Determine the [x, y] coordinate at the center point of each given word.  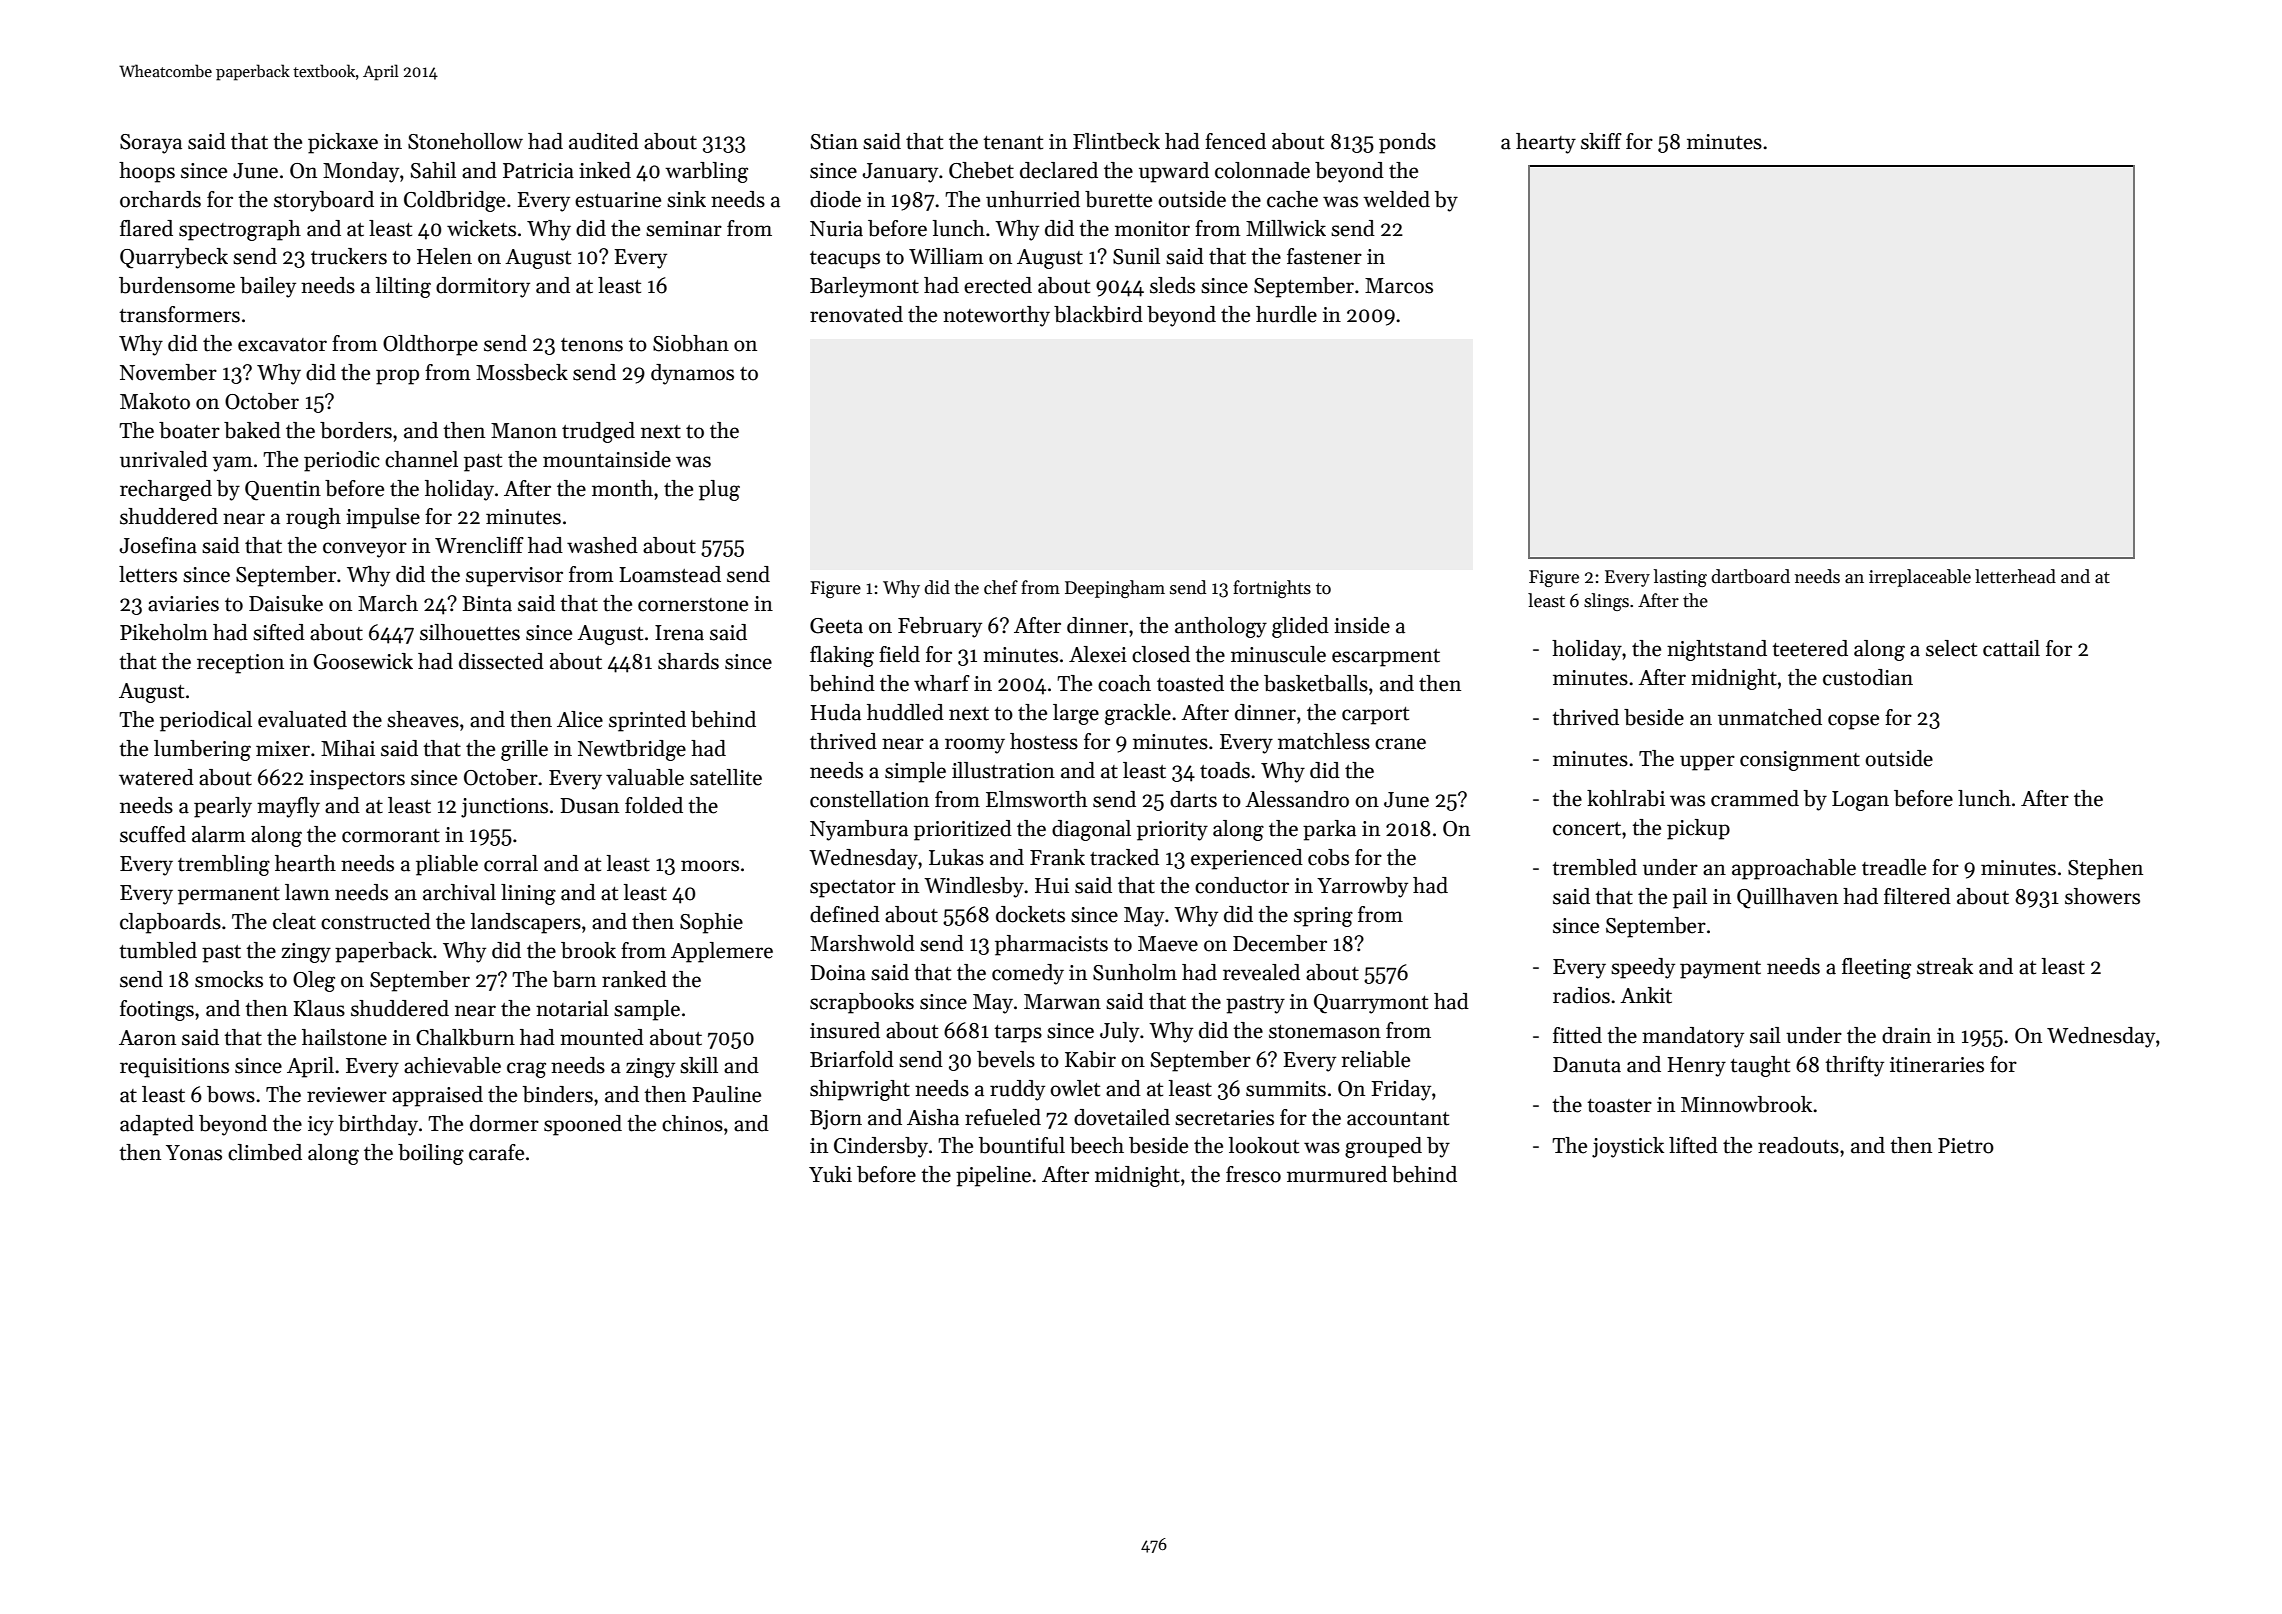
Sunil [1136, 256]
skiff [1601, 141]
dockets [1030, 914]
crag [526, 1070]
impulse [383, 518]
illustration [1003, 770]
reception [240, 664]
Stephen [2105, 869]
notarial [572, 1008]
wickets [481, 228]
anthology [1221, 627]
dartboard [1750, 576]
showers [2102, 896]
